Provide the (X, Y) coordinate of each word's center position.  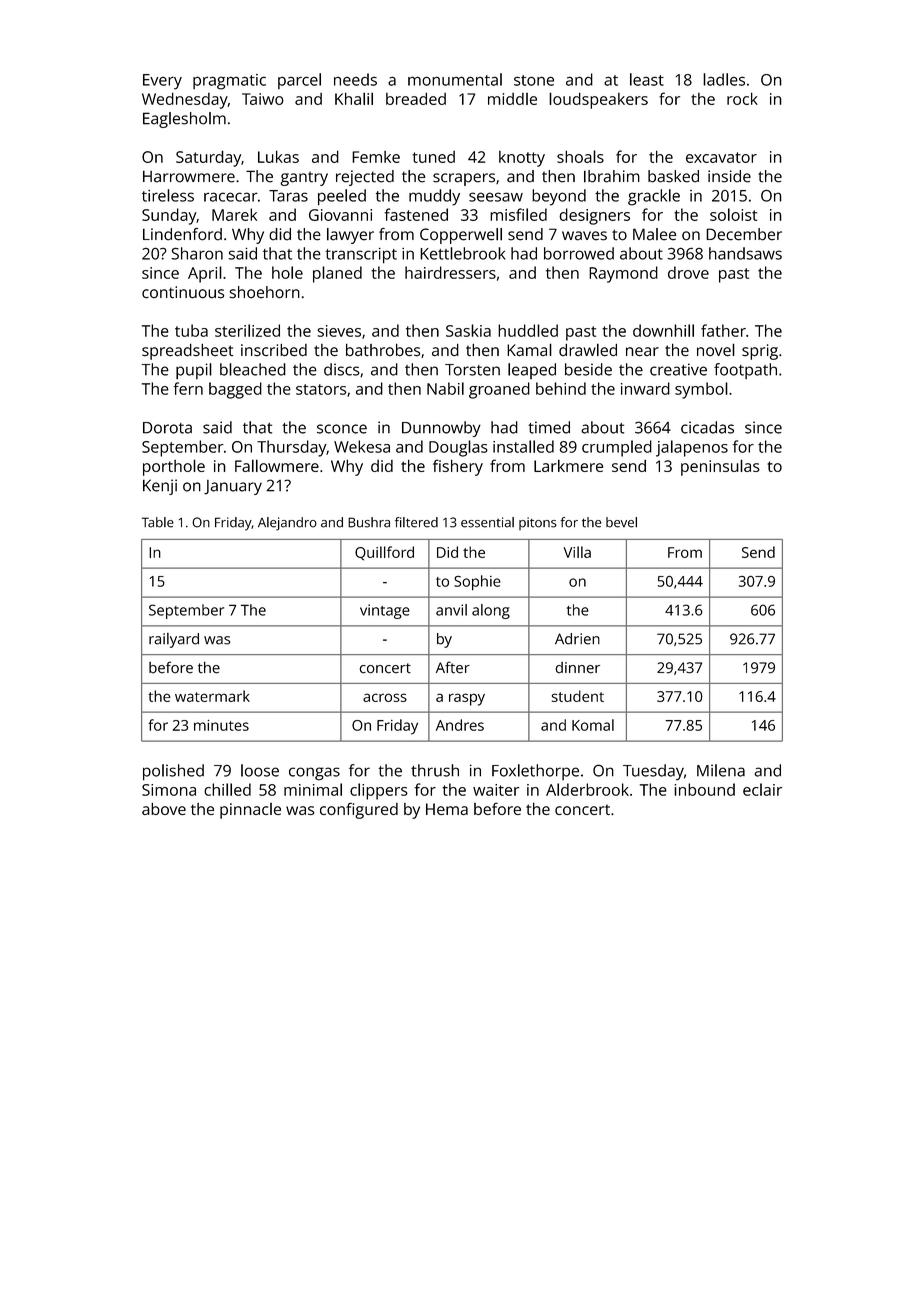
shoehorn (265, 292)
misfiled (518, 214)
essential (487, 522)
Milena (721, 770)
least (647, 79)
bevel (621, 522)
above (164, 808)
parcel (299, 81)
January (233, 487)
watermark (212, 696)
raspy (467, 699)
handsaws (745, 253)
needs (355, 79)
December (744, 234)
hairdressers (450, 272)
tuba (191, 330)
